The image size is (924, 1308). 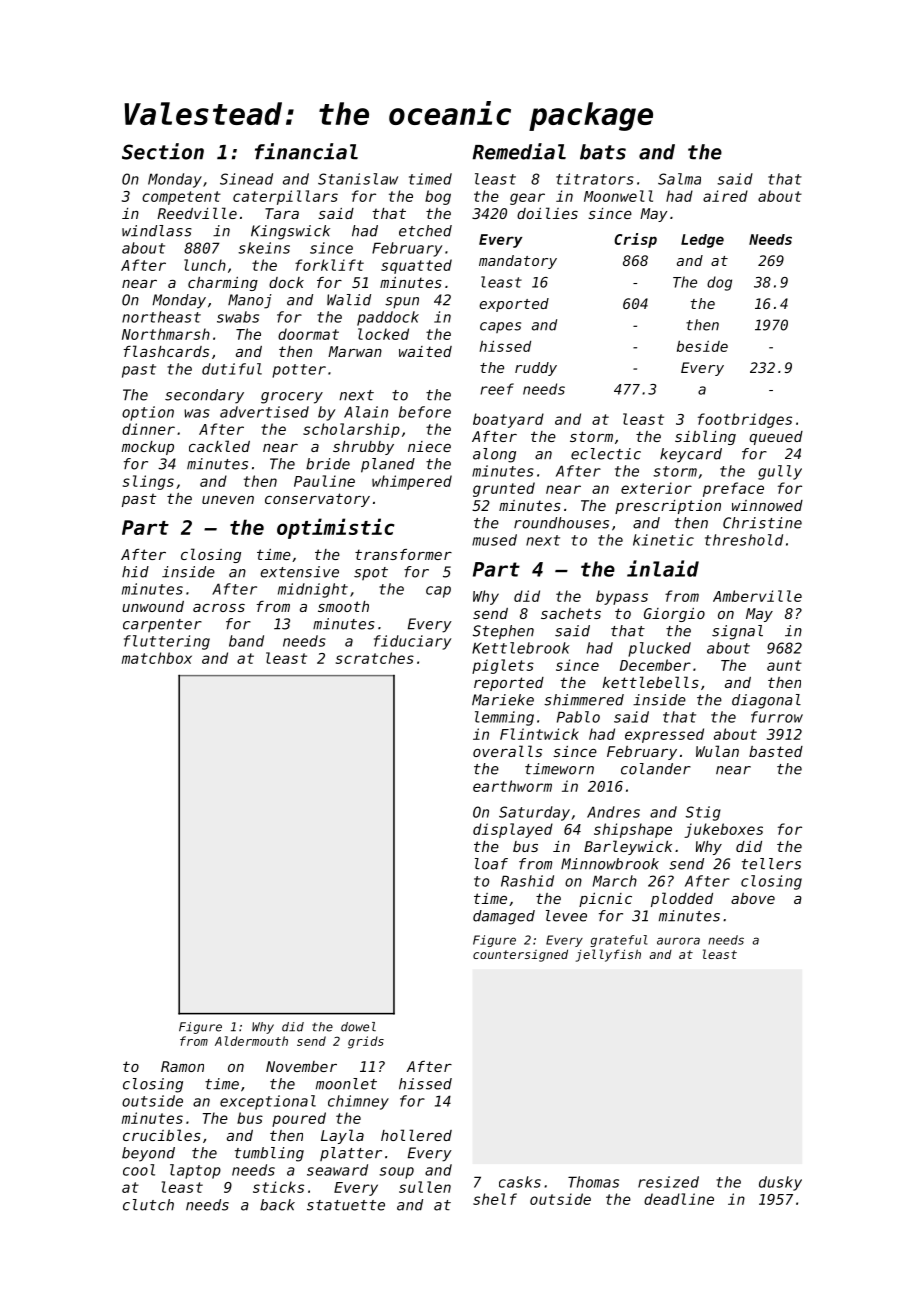 What do you see at coordinates (780, 472) in the screenshot?
I see `gully` at bounding box center [780, 472].
